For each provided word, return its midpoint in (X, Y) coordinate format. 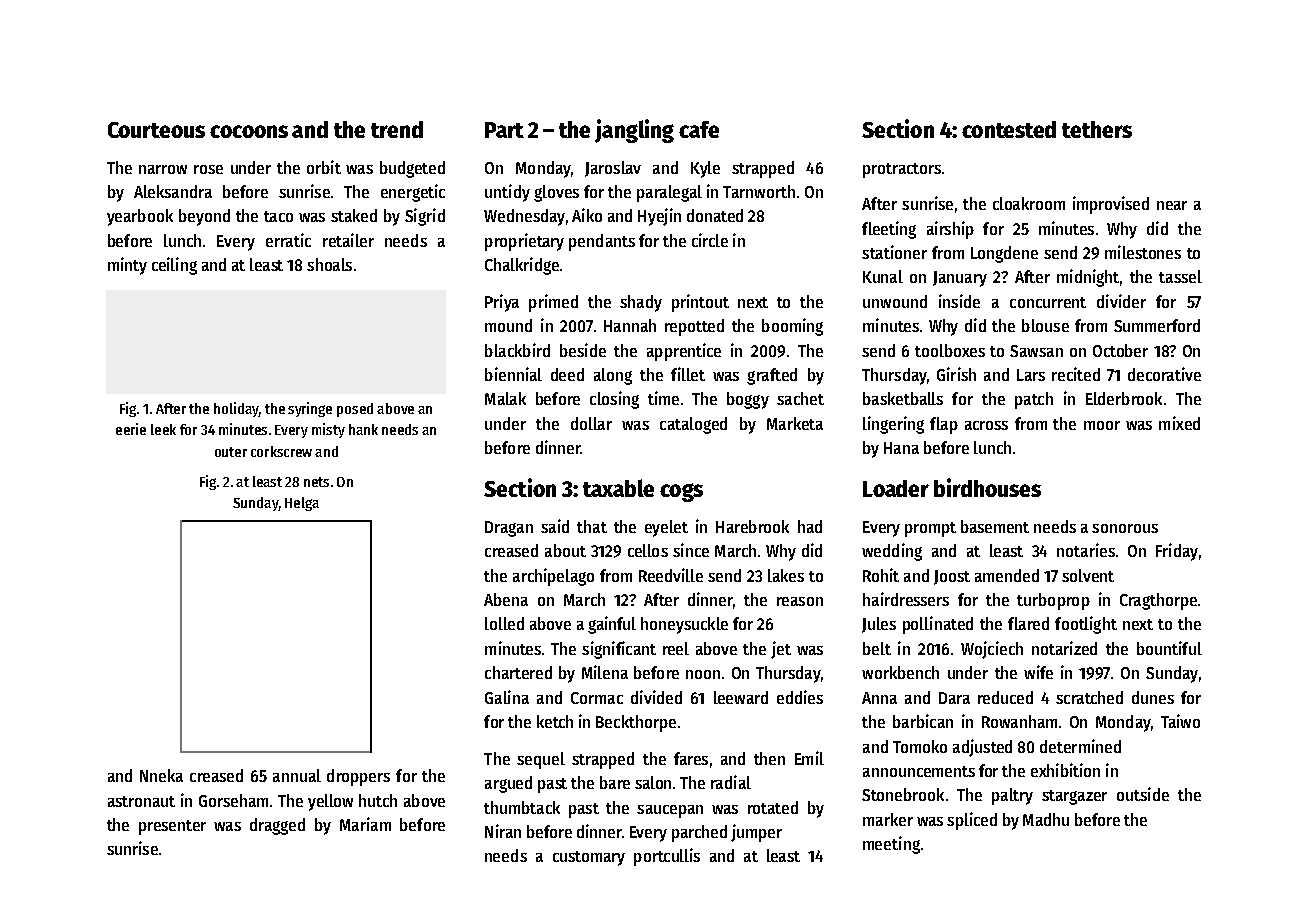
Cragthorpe (1158, 601)
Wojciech (992, 650)
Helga (302, 504)
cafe (699, 129)
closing (614, 400)
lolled (504, 623)
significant (619, 650)
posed (355, 410)
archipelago (553, 577)
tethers (1097, 129)
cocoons (249, 131)
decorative (1164, 374)
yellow (330, 802)
